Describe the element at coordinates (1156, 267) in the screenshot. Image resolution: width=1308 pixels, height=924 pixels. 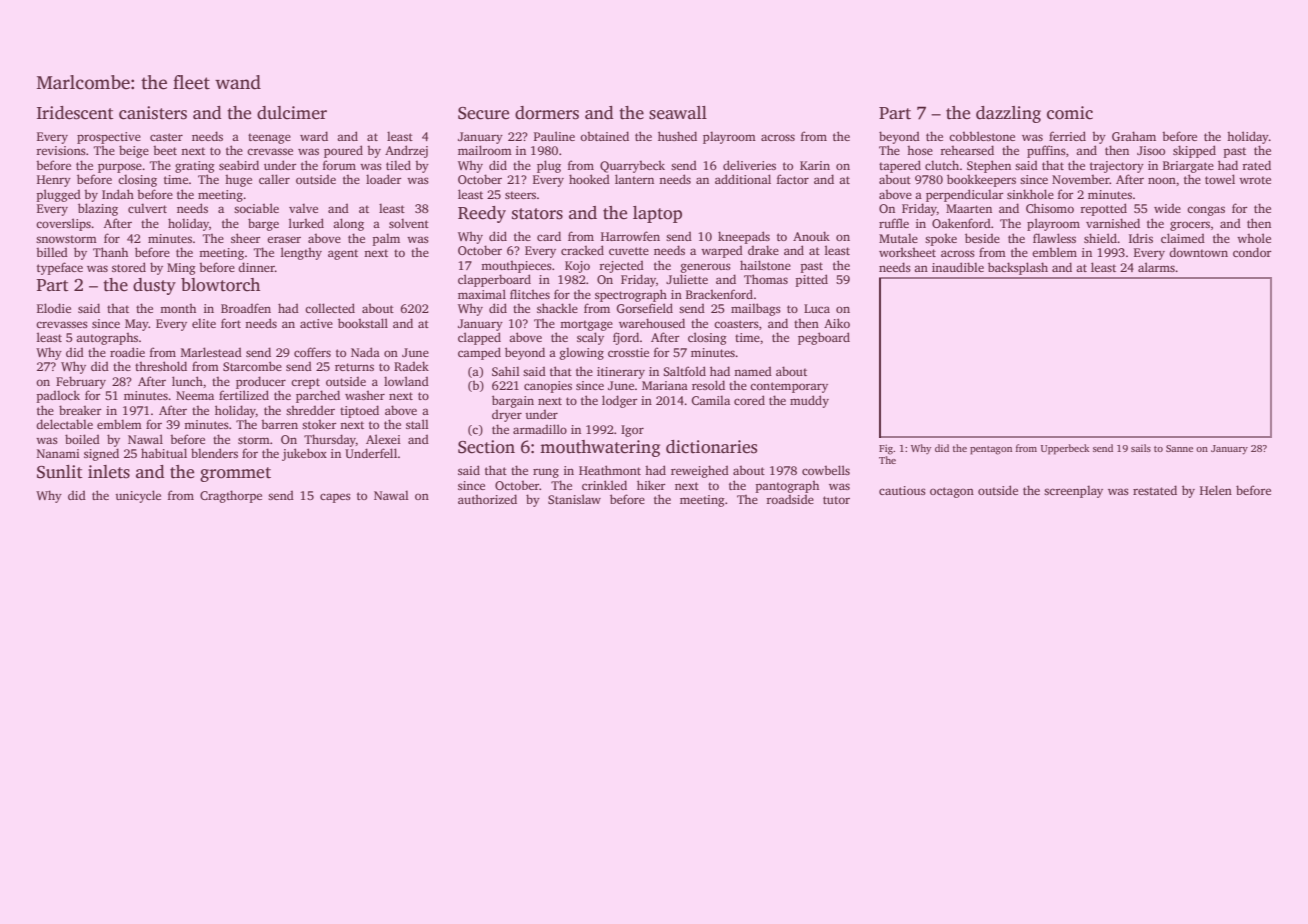
I see `alarms` at that location.
